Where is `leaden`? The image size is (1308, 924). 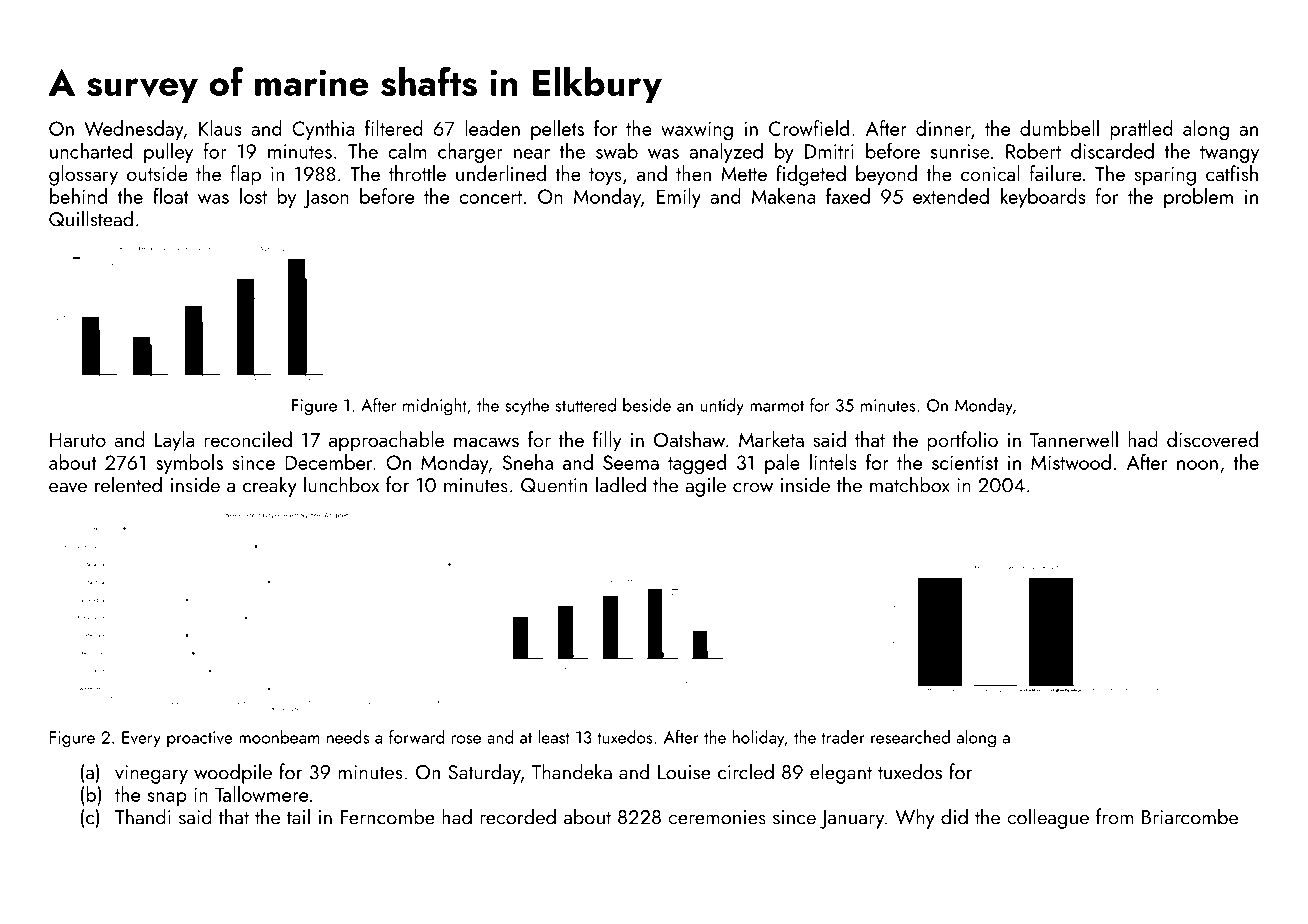 leaden is located at coordinates (492, 128).
